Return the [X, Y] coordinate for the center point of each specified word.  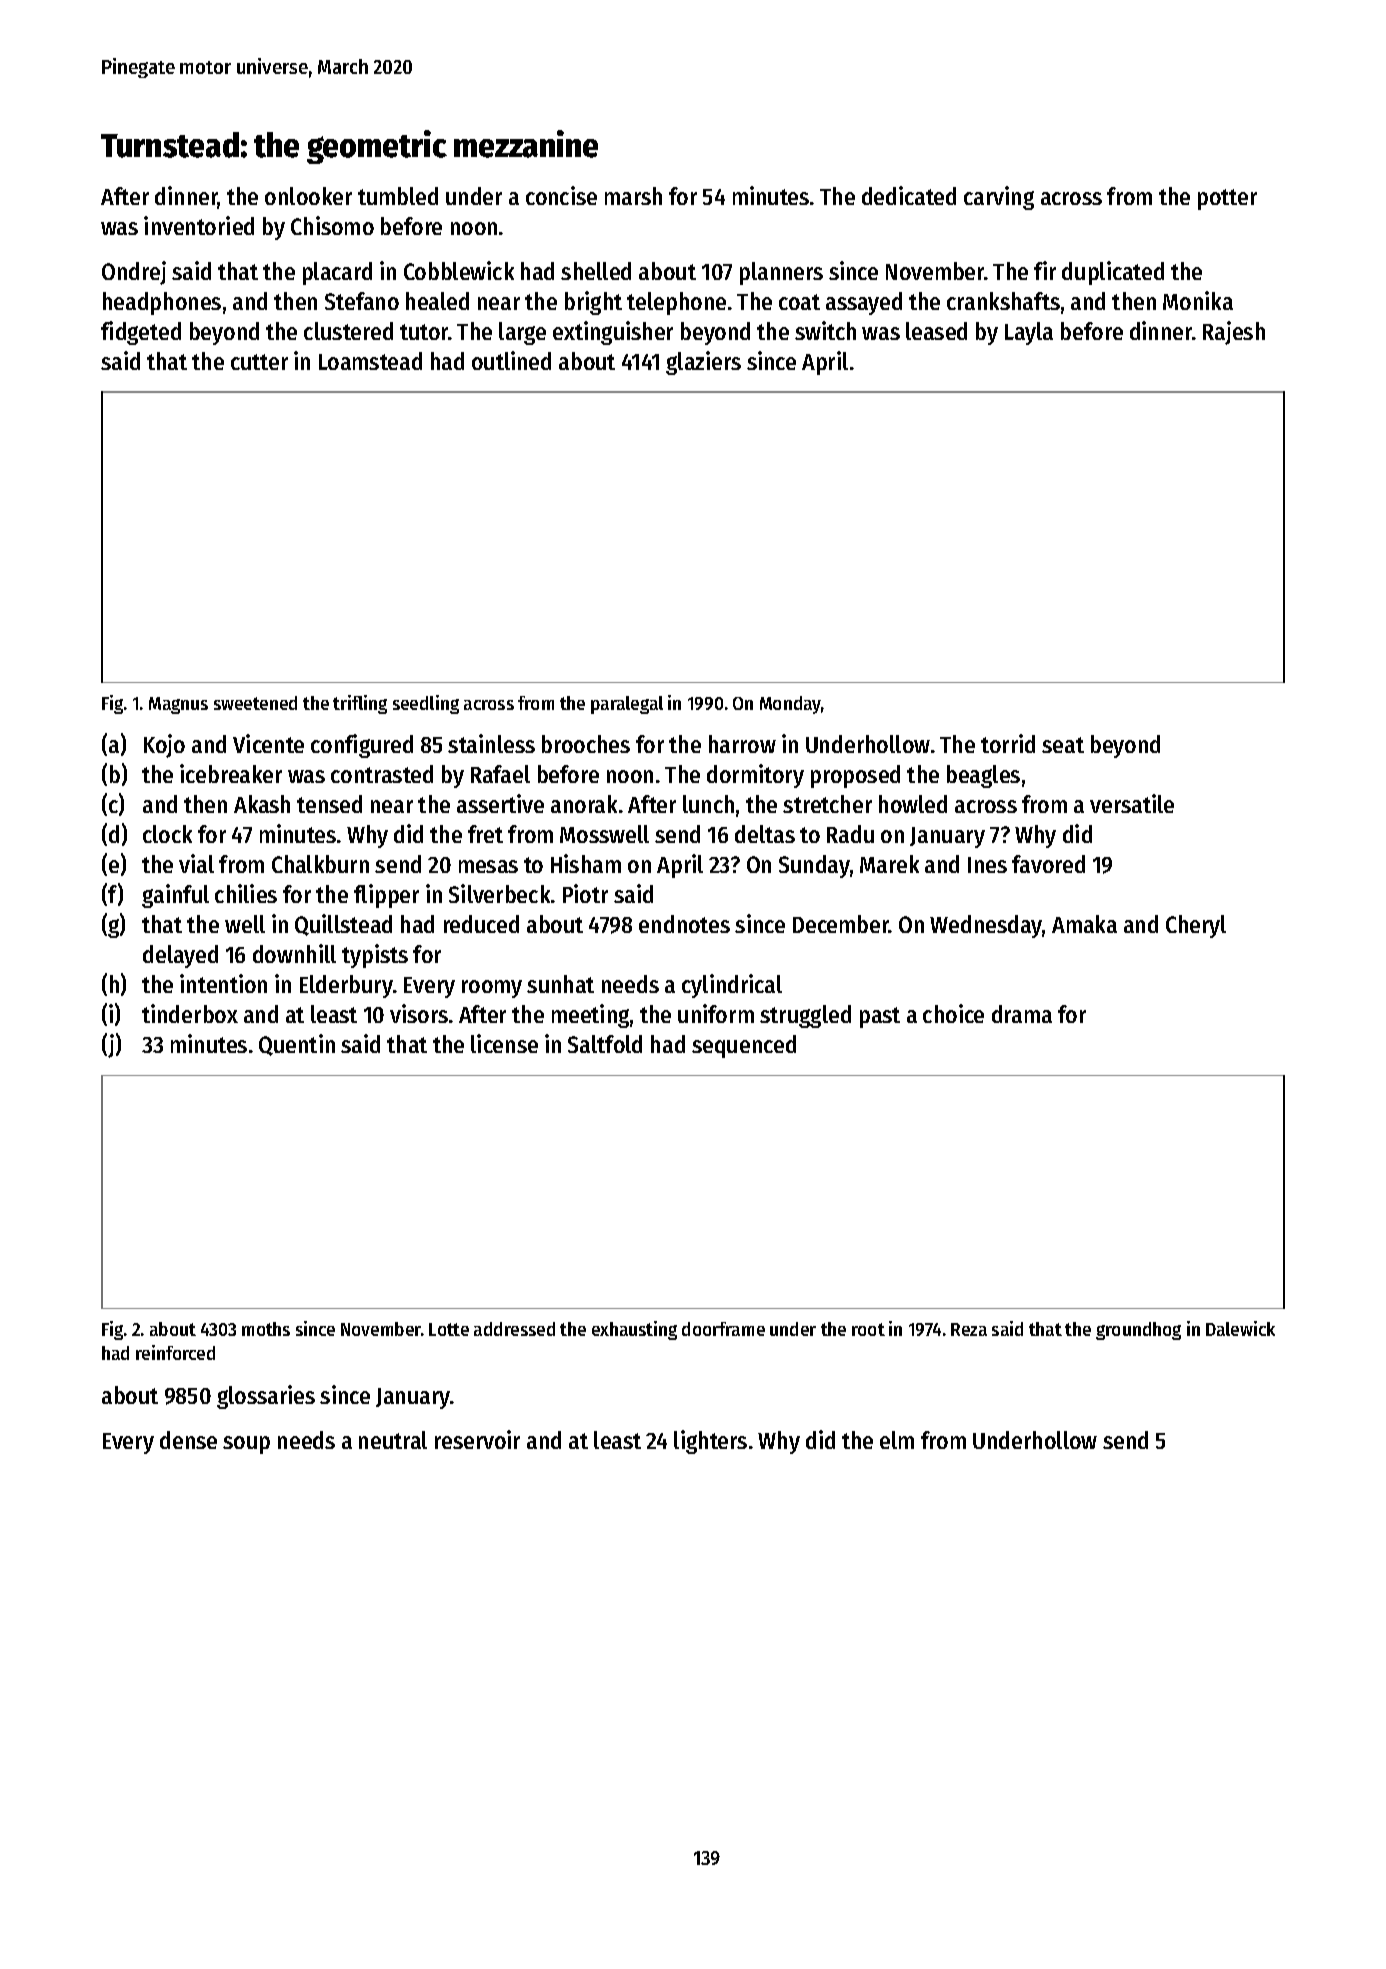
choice [953, 1013]
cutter [259, 362]
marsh [633, 196]
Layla [1029, 333]
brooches [586, 744]
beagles [983, 776]
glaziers [703, 363]
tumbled [398, 196]
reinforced [175, 1352]
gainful [175, 896]
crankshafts [1003, 301]
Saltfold [605, 1044]
